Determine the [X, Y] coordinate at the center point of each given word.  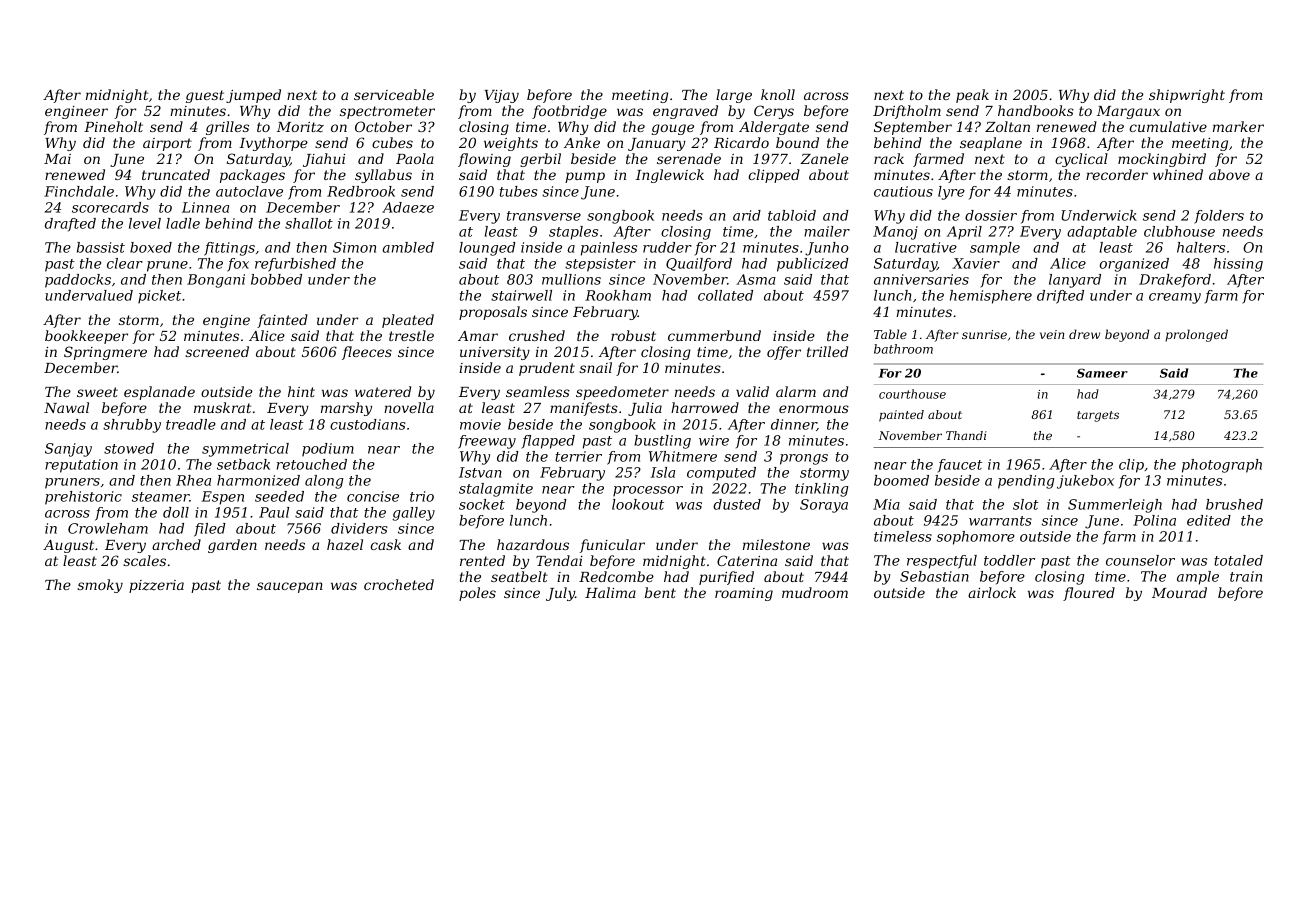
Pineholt [113, 126]
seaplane [991, 144]
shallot [309, 223]
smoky [100, 586]
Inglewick [670, 176]
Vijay [501, 96]
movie [480, 424]
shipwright [1187, 96]
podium [328, 450]
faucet [960, 465]
